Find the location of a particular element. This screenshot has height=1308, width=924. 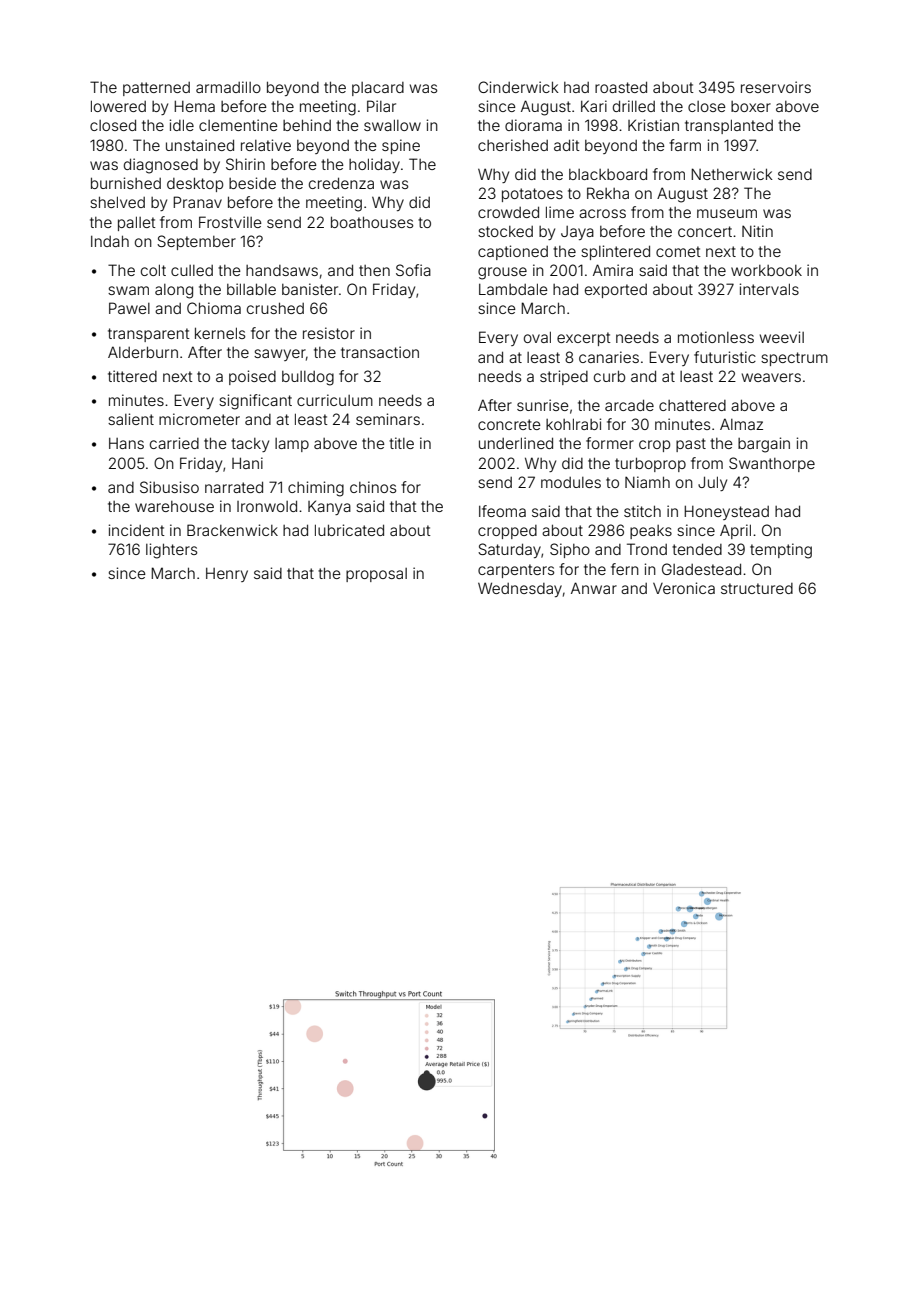

Netherwick is located at coordinates (732, 174).
